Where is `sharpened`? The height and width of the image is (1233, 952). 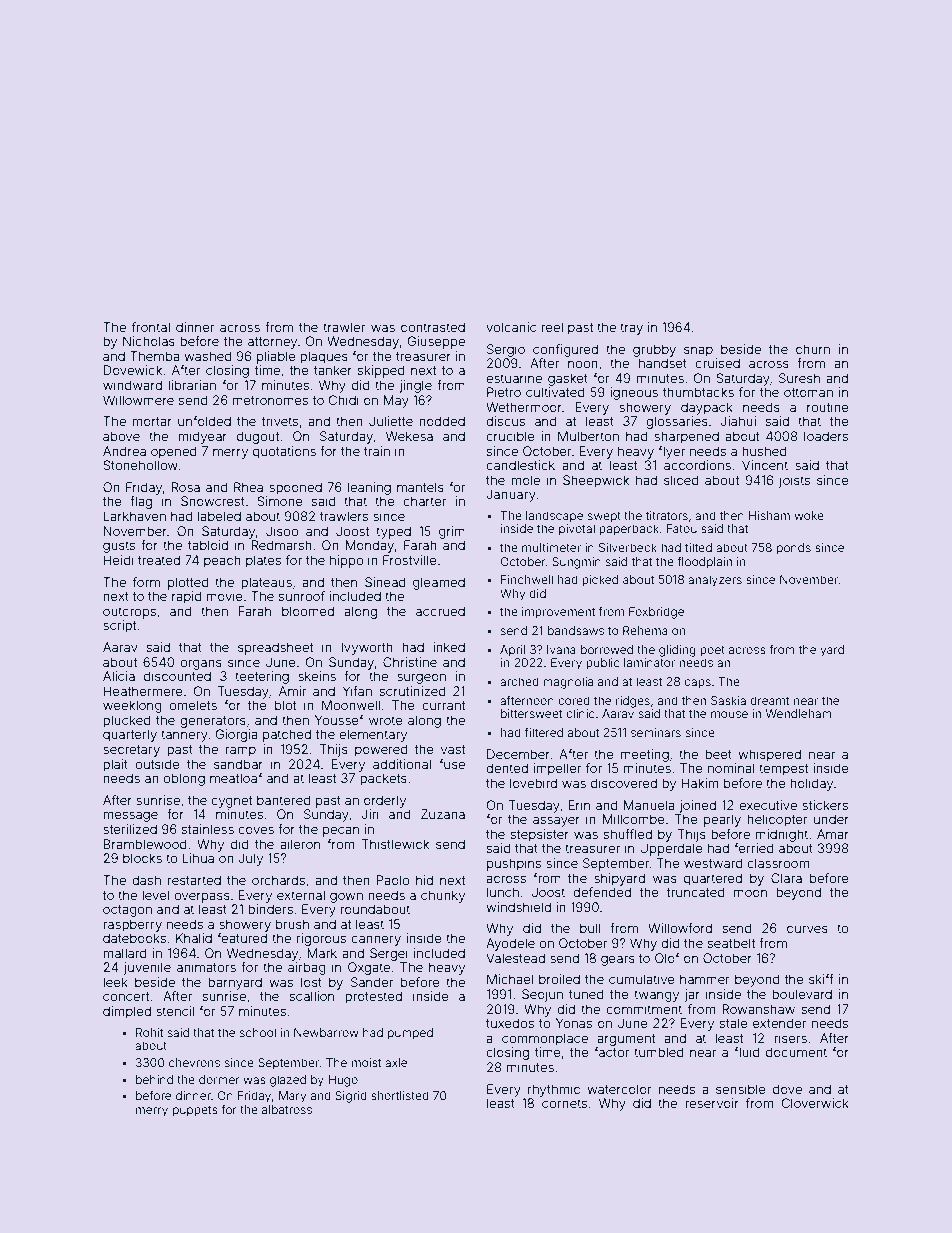
sharpened is located at coordinates (686, 437).
